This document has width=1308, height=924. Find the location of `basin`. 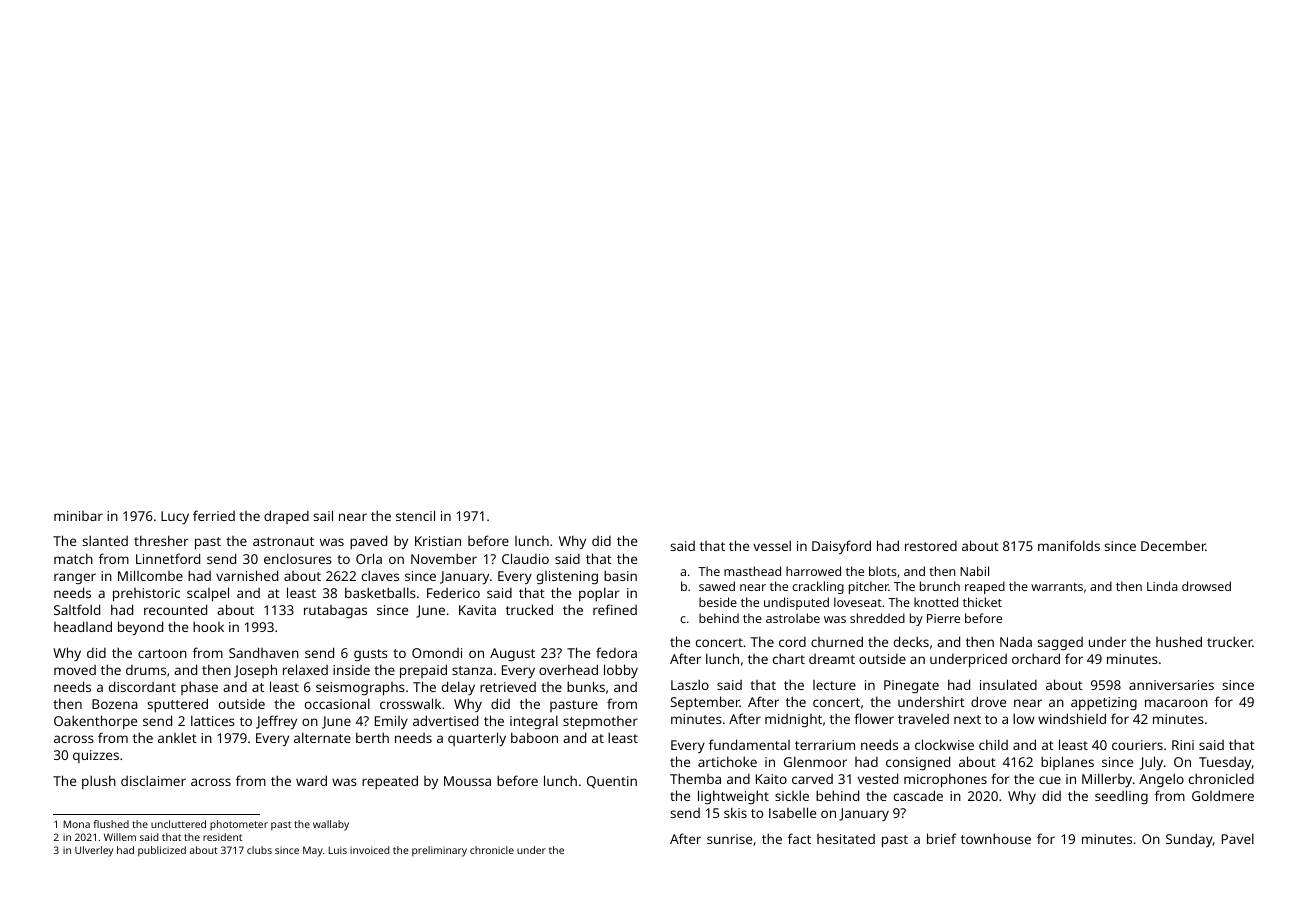

basin is located at coordinates (620, 575).
